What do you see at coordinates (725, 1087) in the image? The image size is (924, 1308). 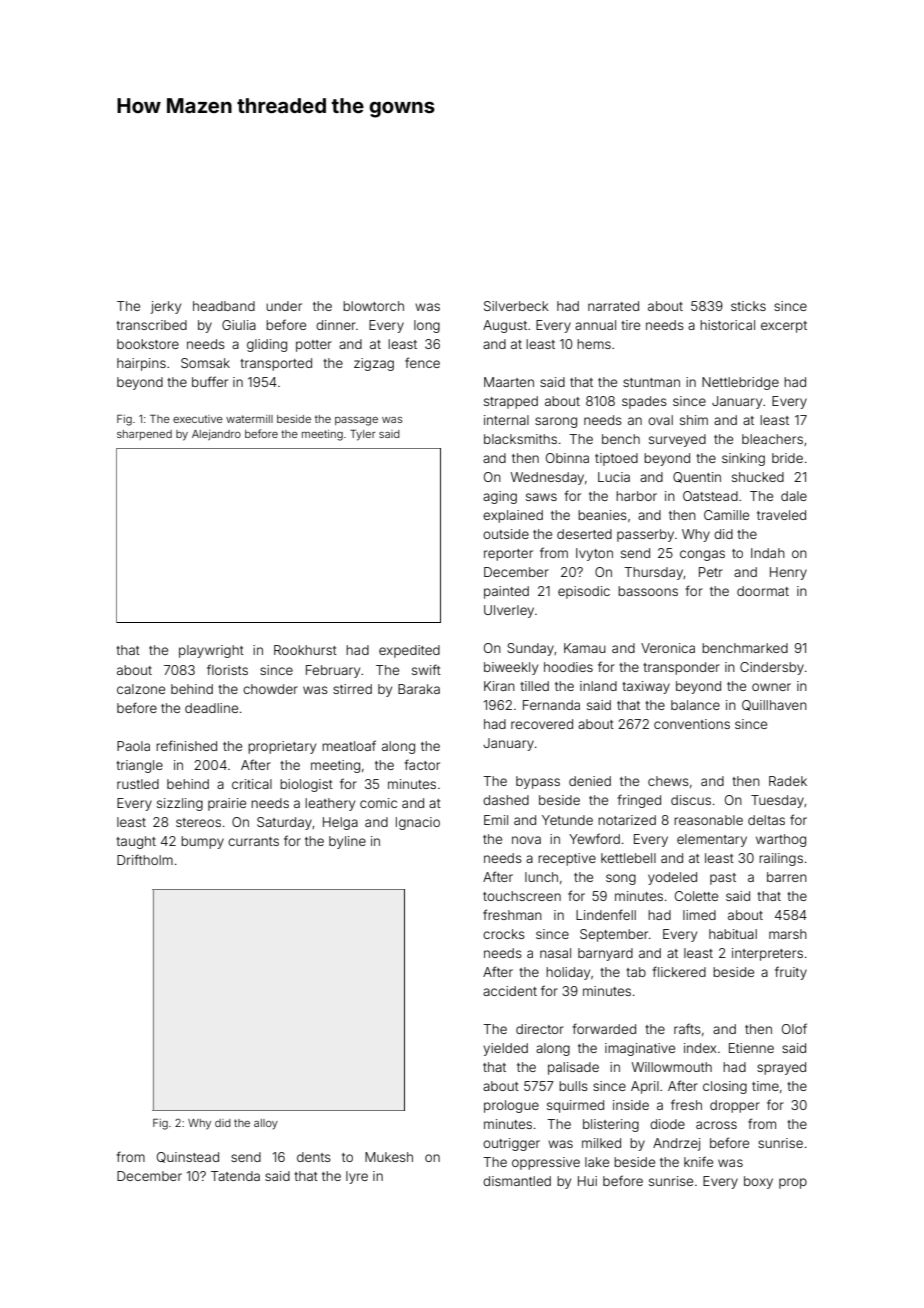 I see `closing` at bounding box center [725, 1087].
